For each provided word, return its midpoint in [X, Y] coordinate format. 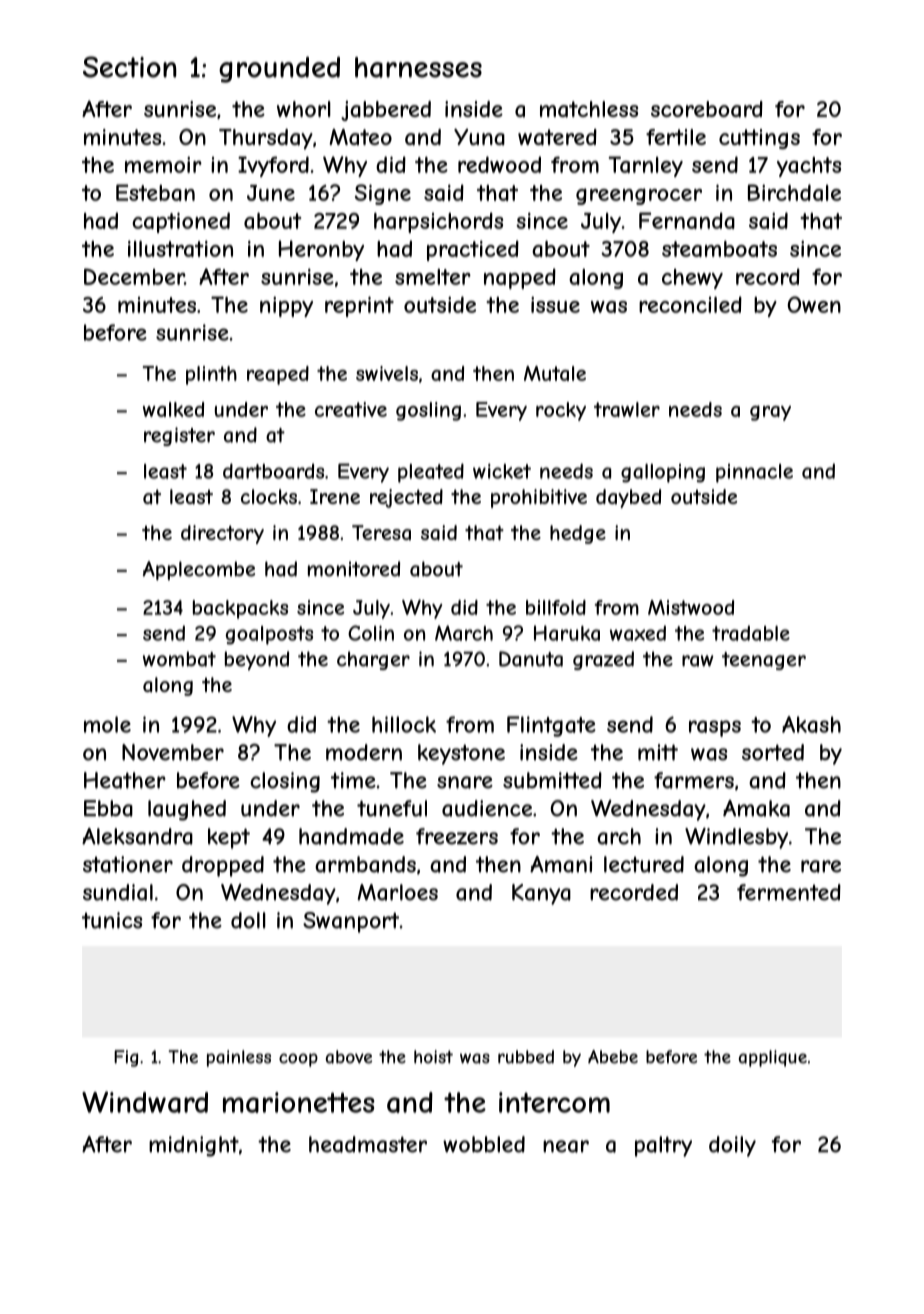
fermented [789, 892]
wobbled [484, 1144]
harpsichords [438, 222]
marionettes [299, 1102]
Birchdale [794, 192]
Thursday [266, 139]
